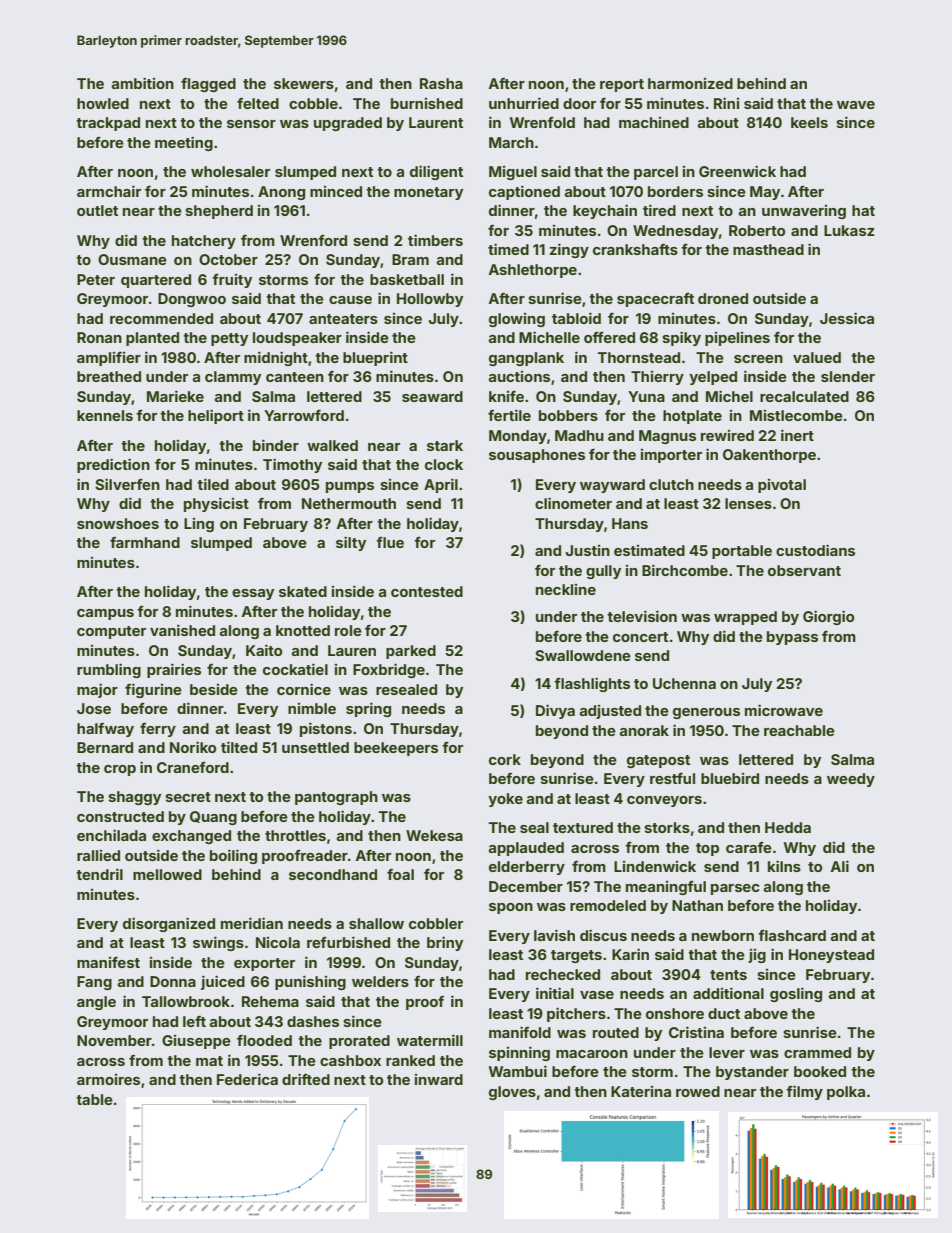 The width and height of the screenshot is (952, 1233). I want to click on armoires, so click(108, 1079).
